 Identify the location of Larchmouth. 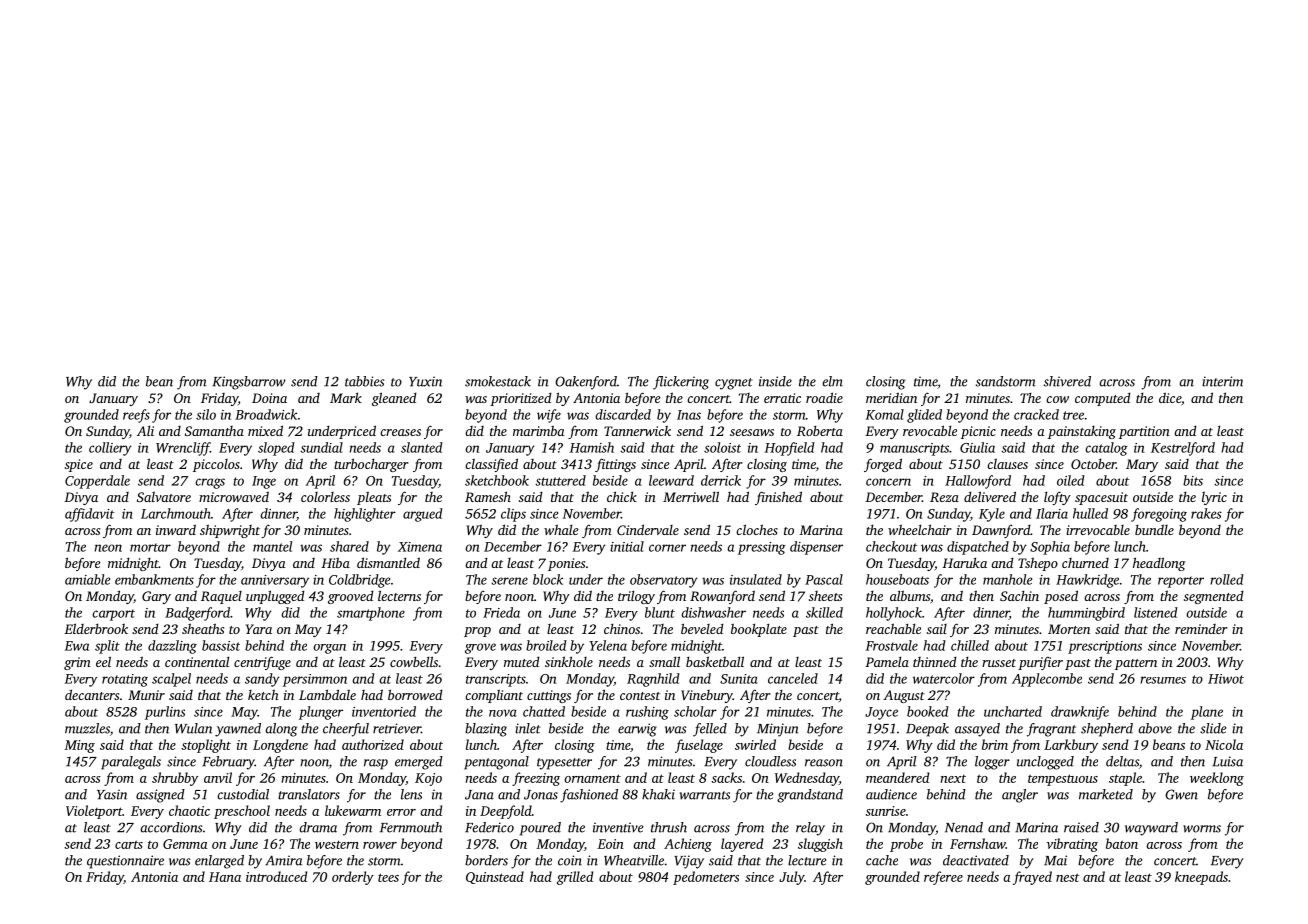
(176, 513).
